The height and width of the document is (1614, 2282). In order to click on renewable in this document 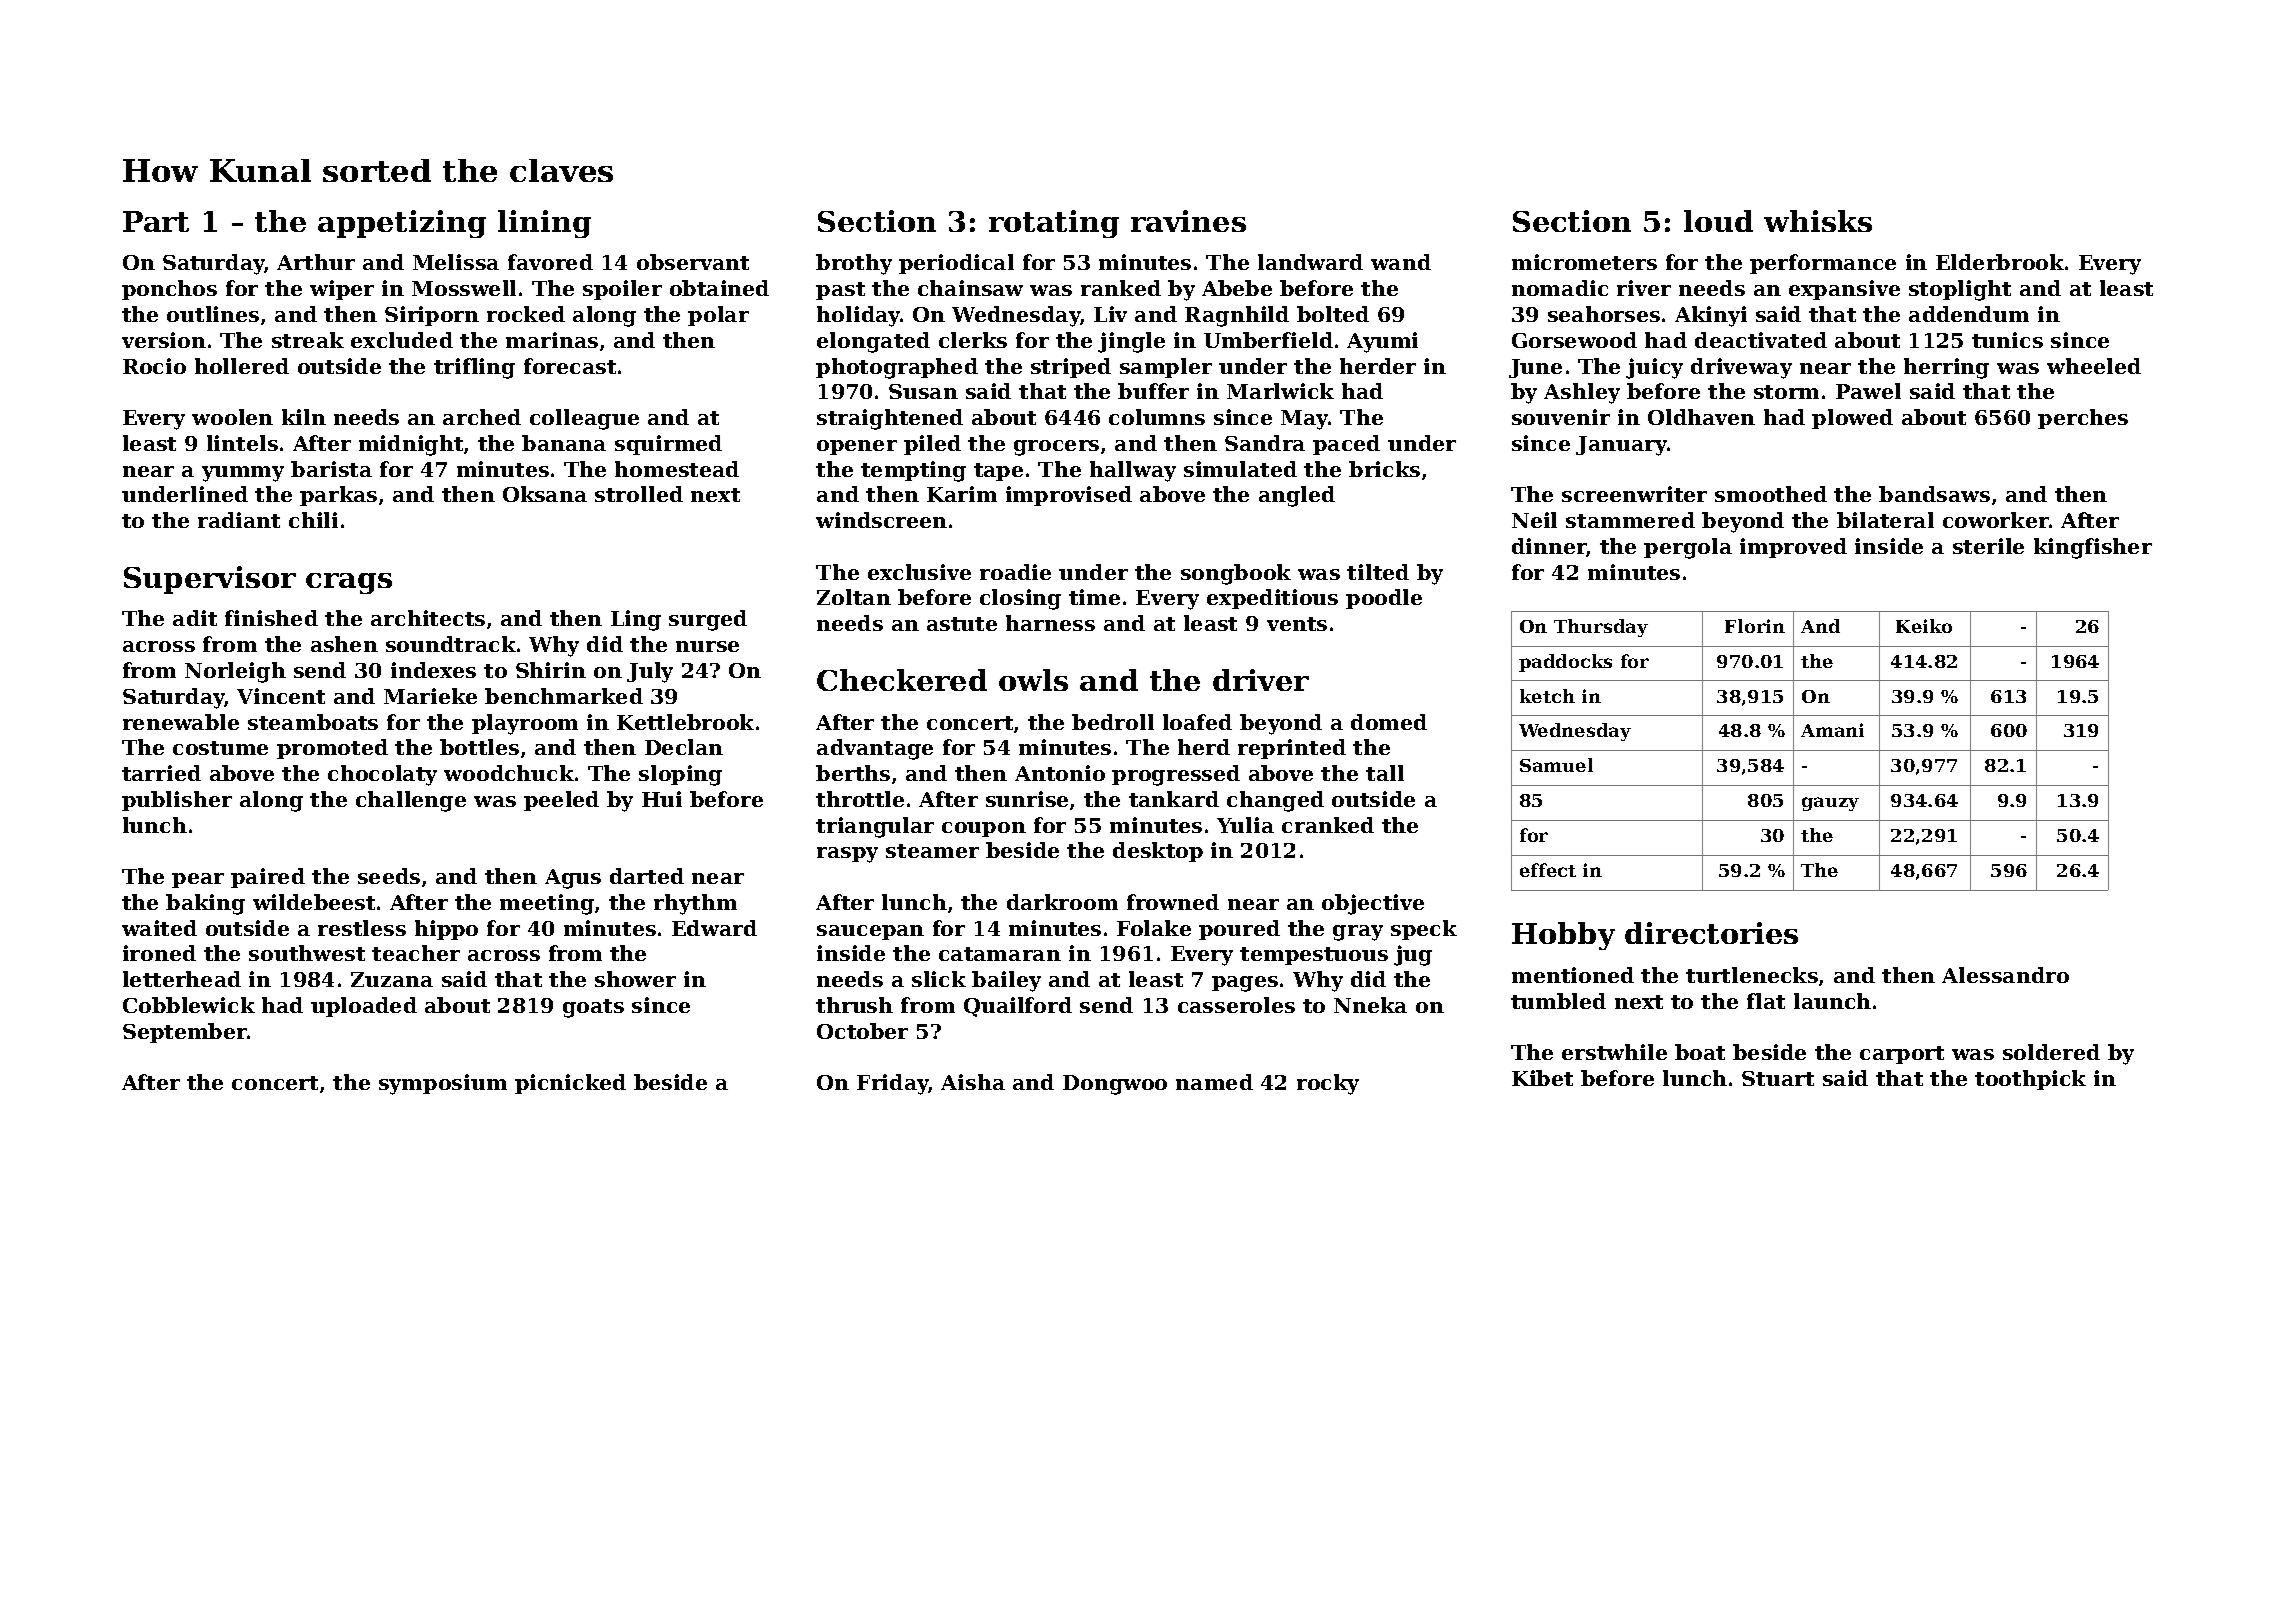, I will do `click(181, 722)`.
